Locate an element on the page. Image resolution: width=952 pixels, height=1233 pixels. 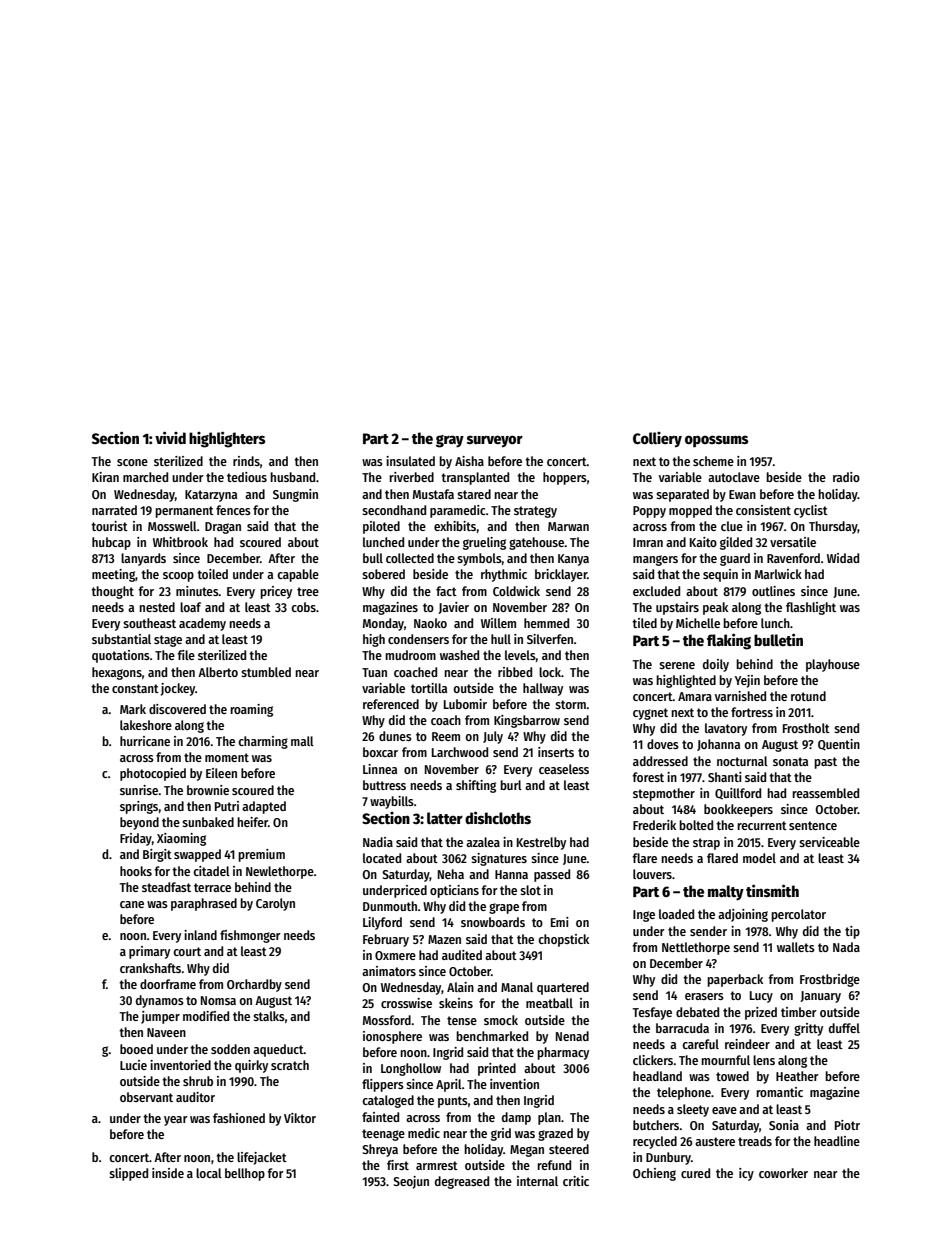
slipped is located at coordinates (128, 1174).
